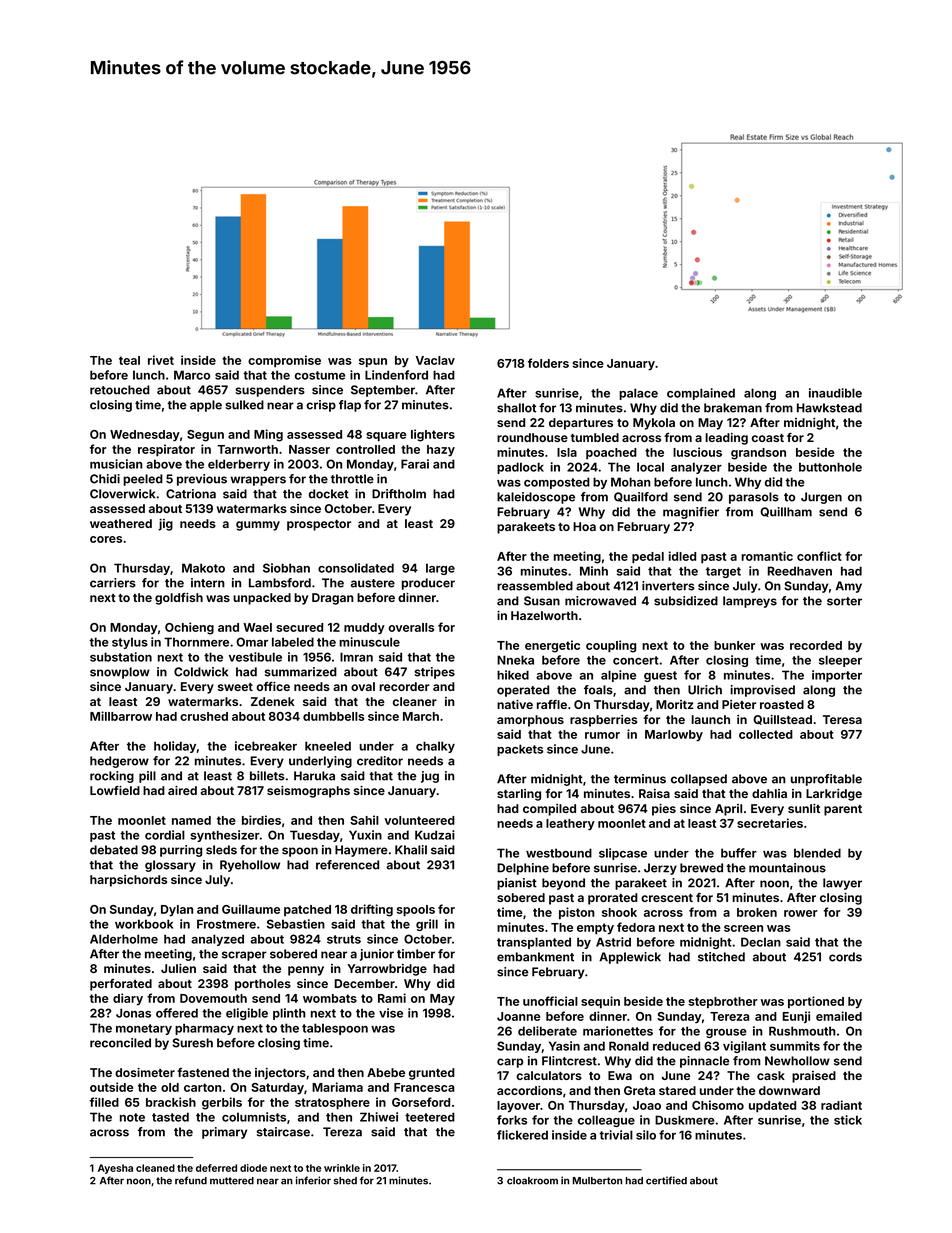  Describe the element at coordinates (263, 985) in the screenshot. I see `portholes` at that location.
